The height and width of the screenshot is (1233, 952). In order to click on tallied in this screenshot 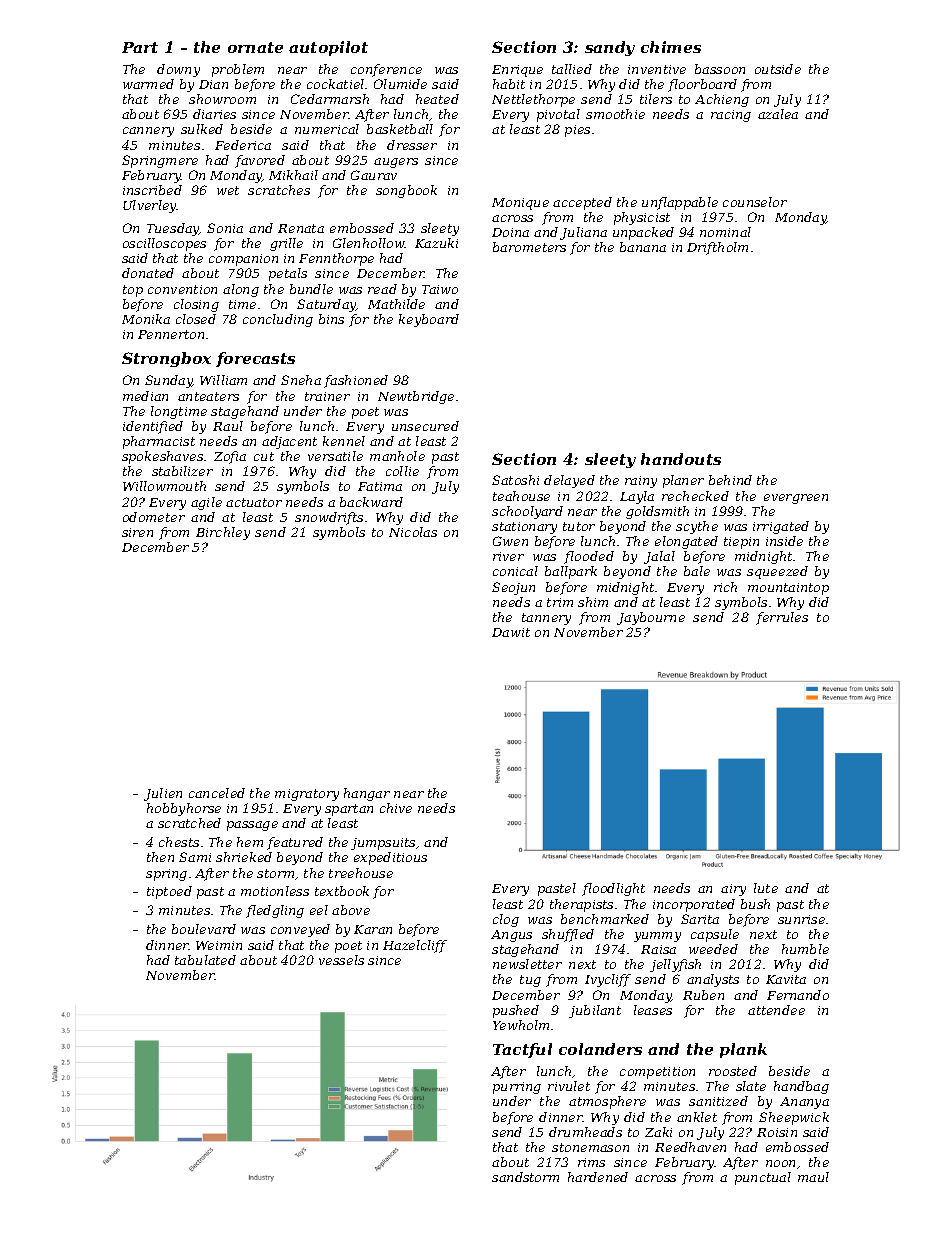, I will do `click(572, 69)`.
